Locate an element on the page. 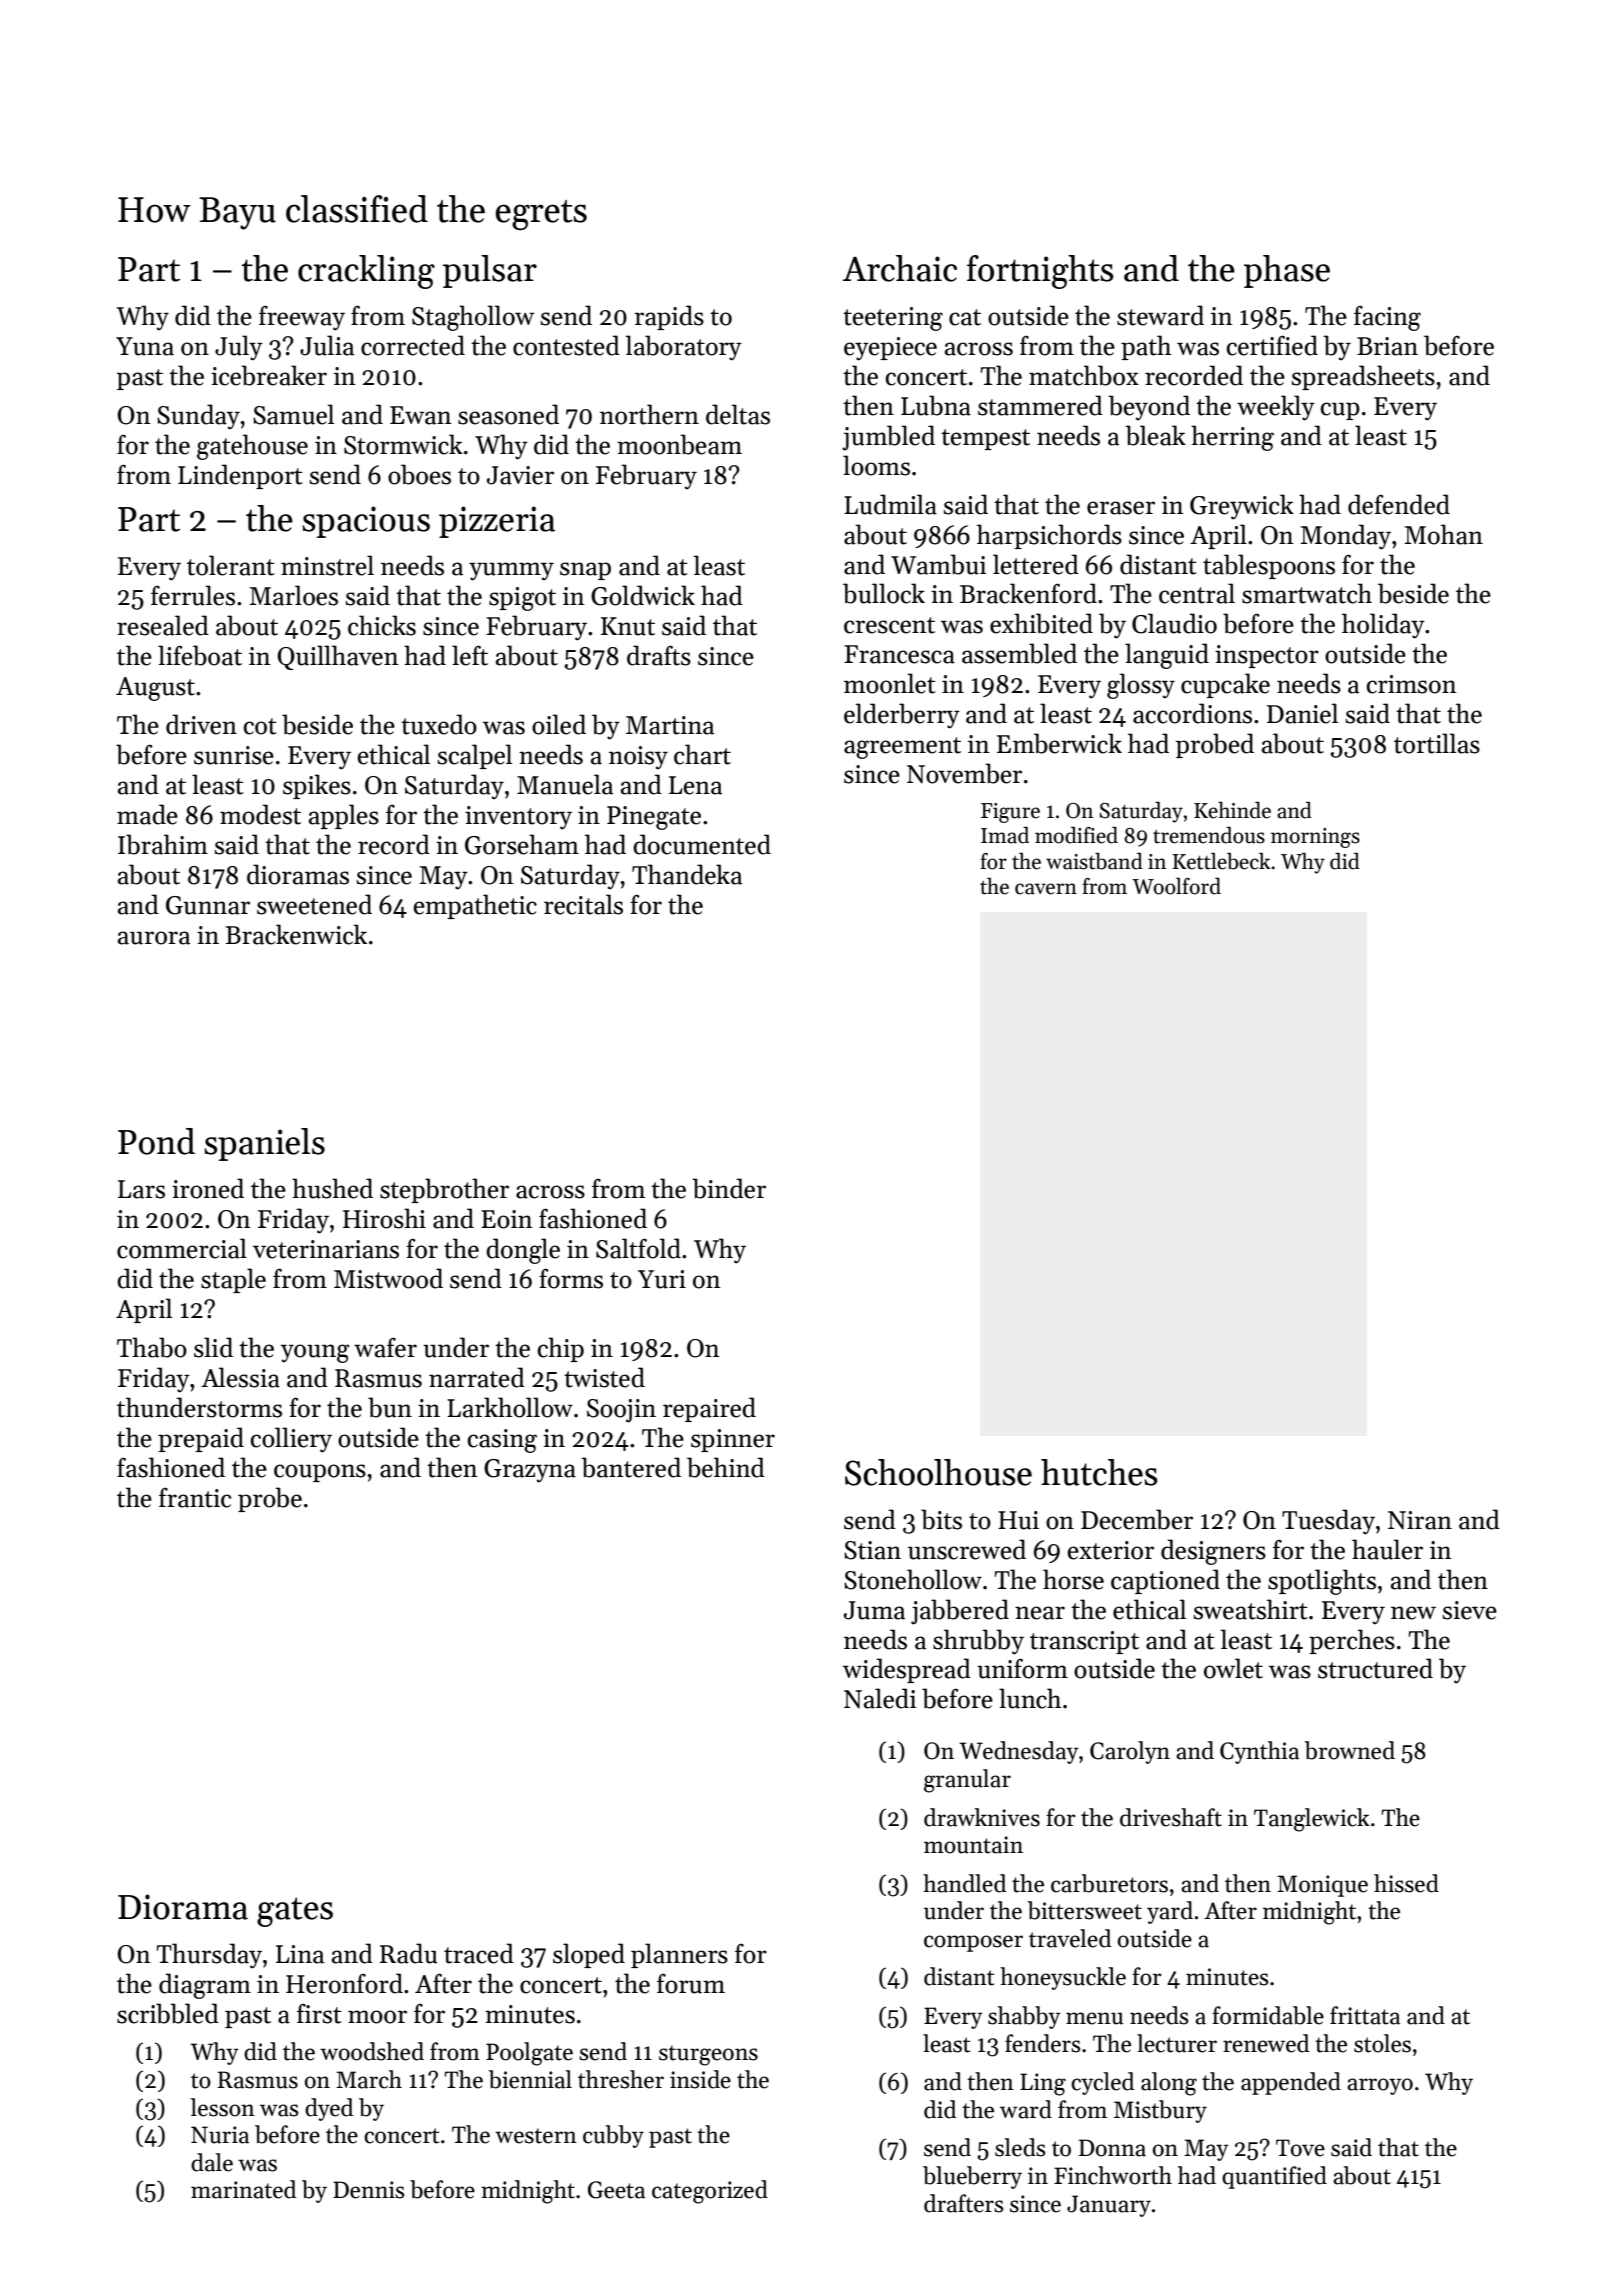  categorized is located at coordinates (710, 2192).
